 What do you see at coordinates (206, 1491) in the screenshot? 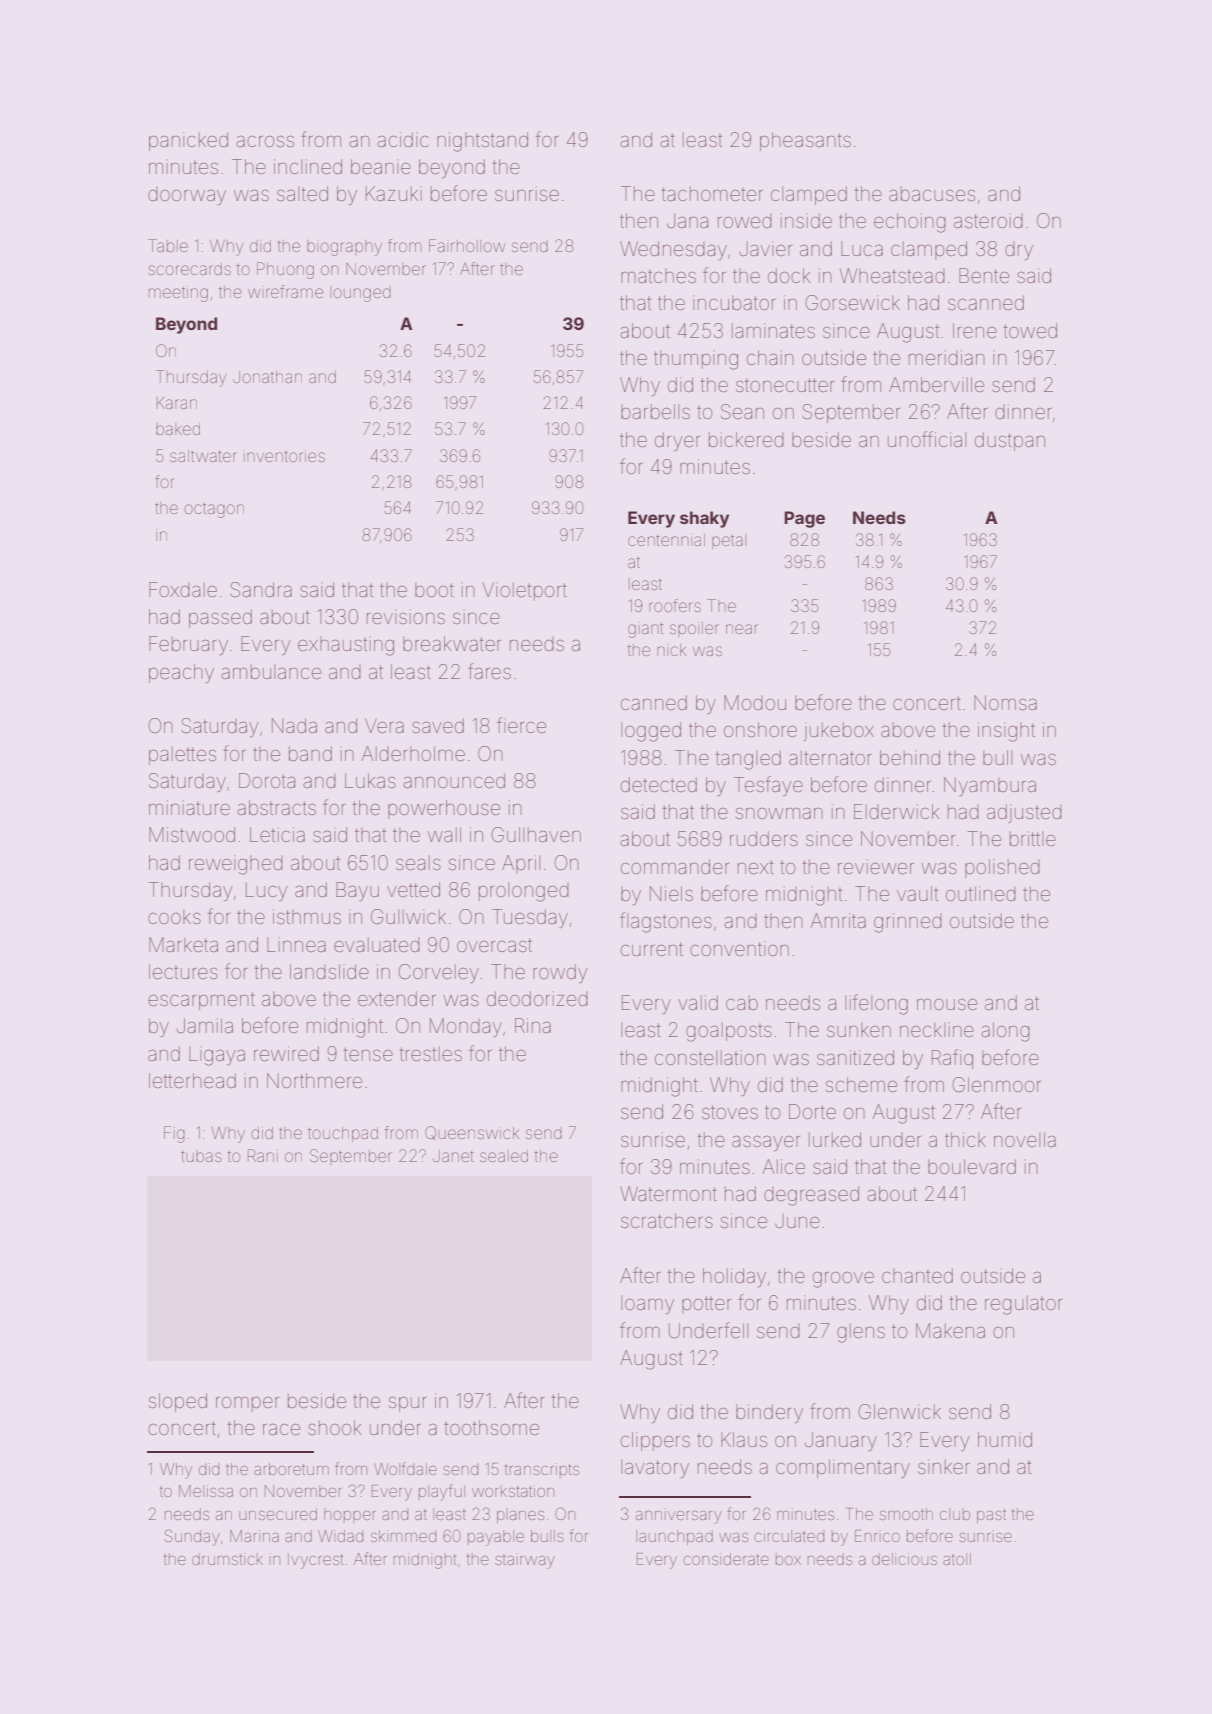
I see `Melissa` at bounding box center [206, 1491].
